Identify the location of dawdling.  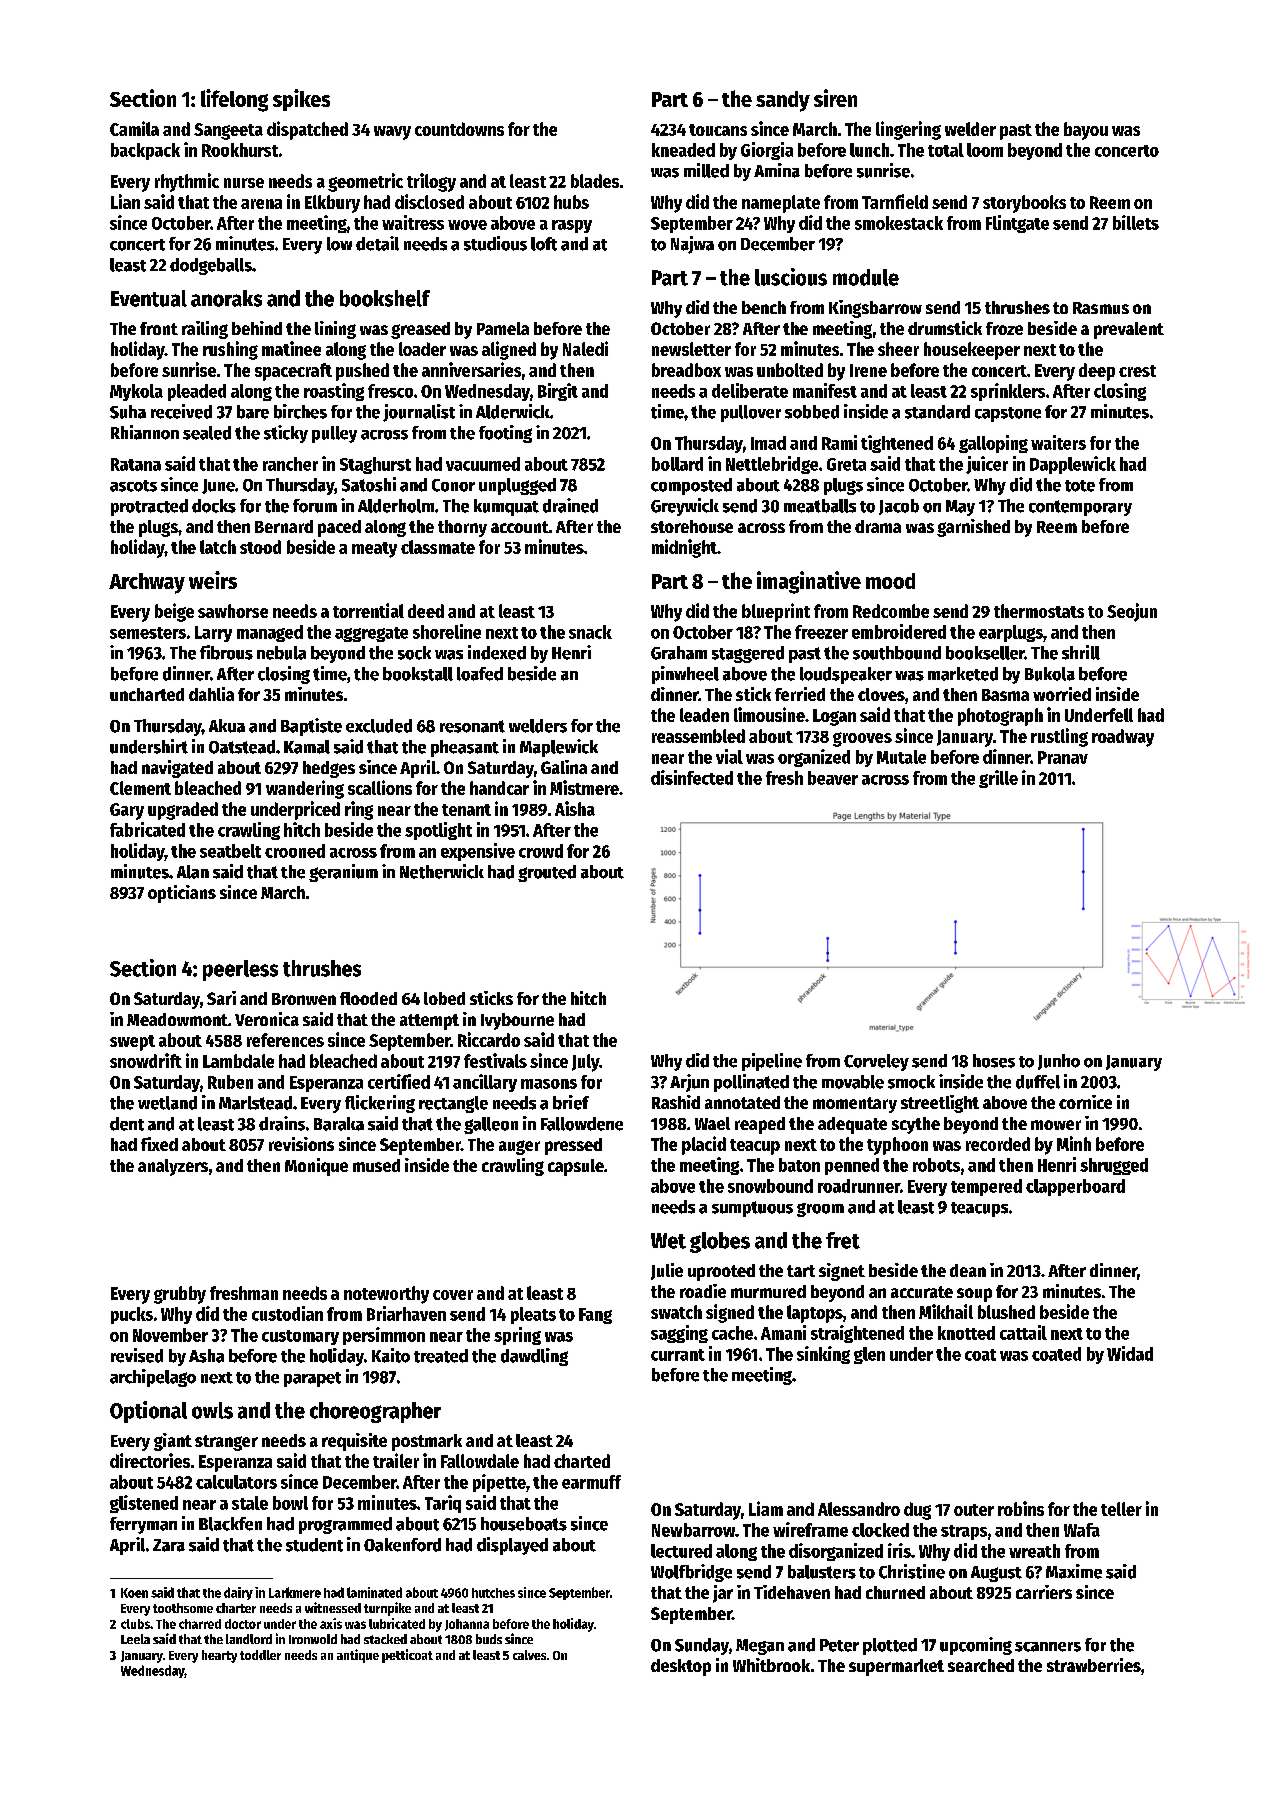
(534, 1357).
